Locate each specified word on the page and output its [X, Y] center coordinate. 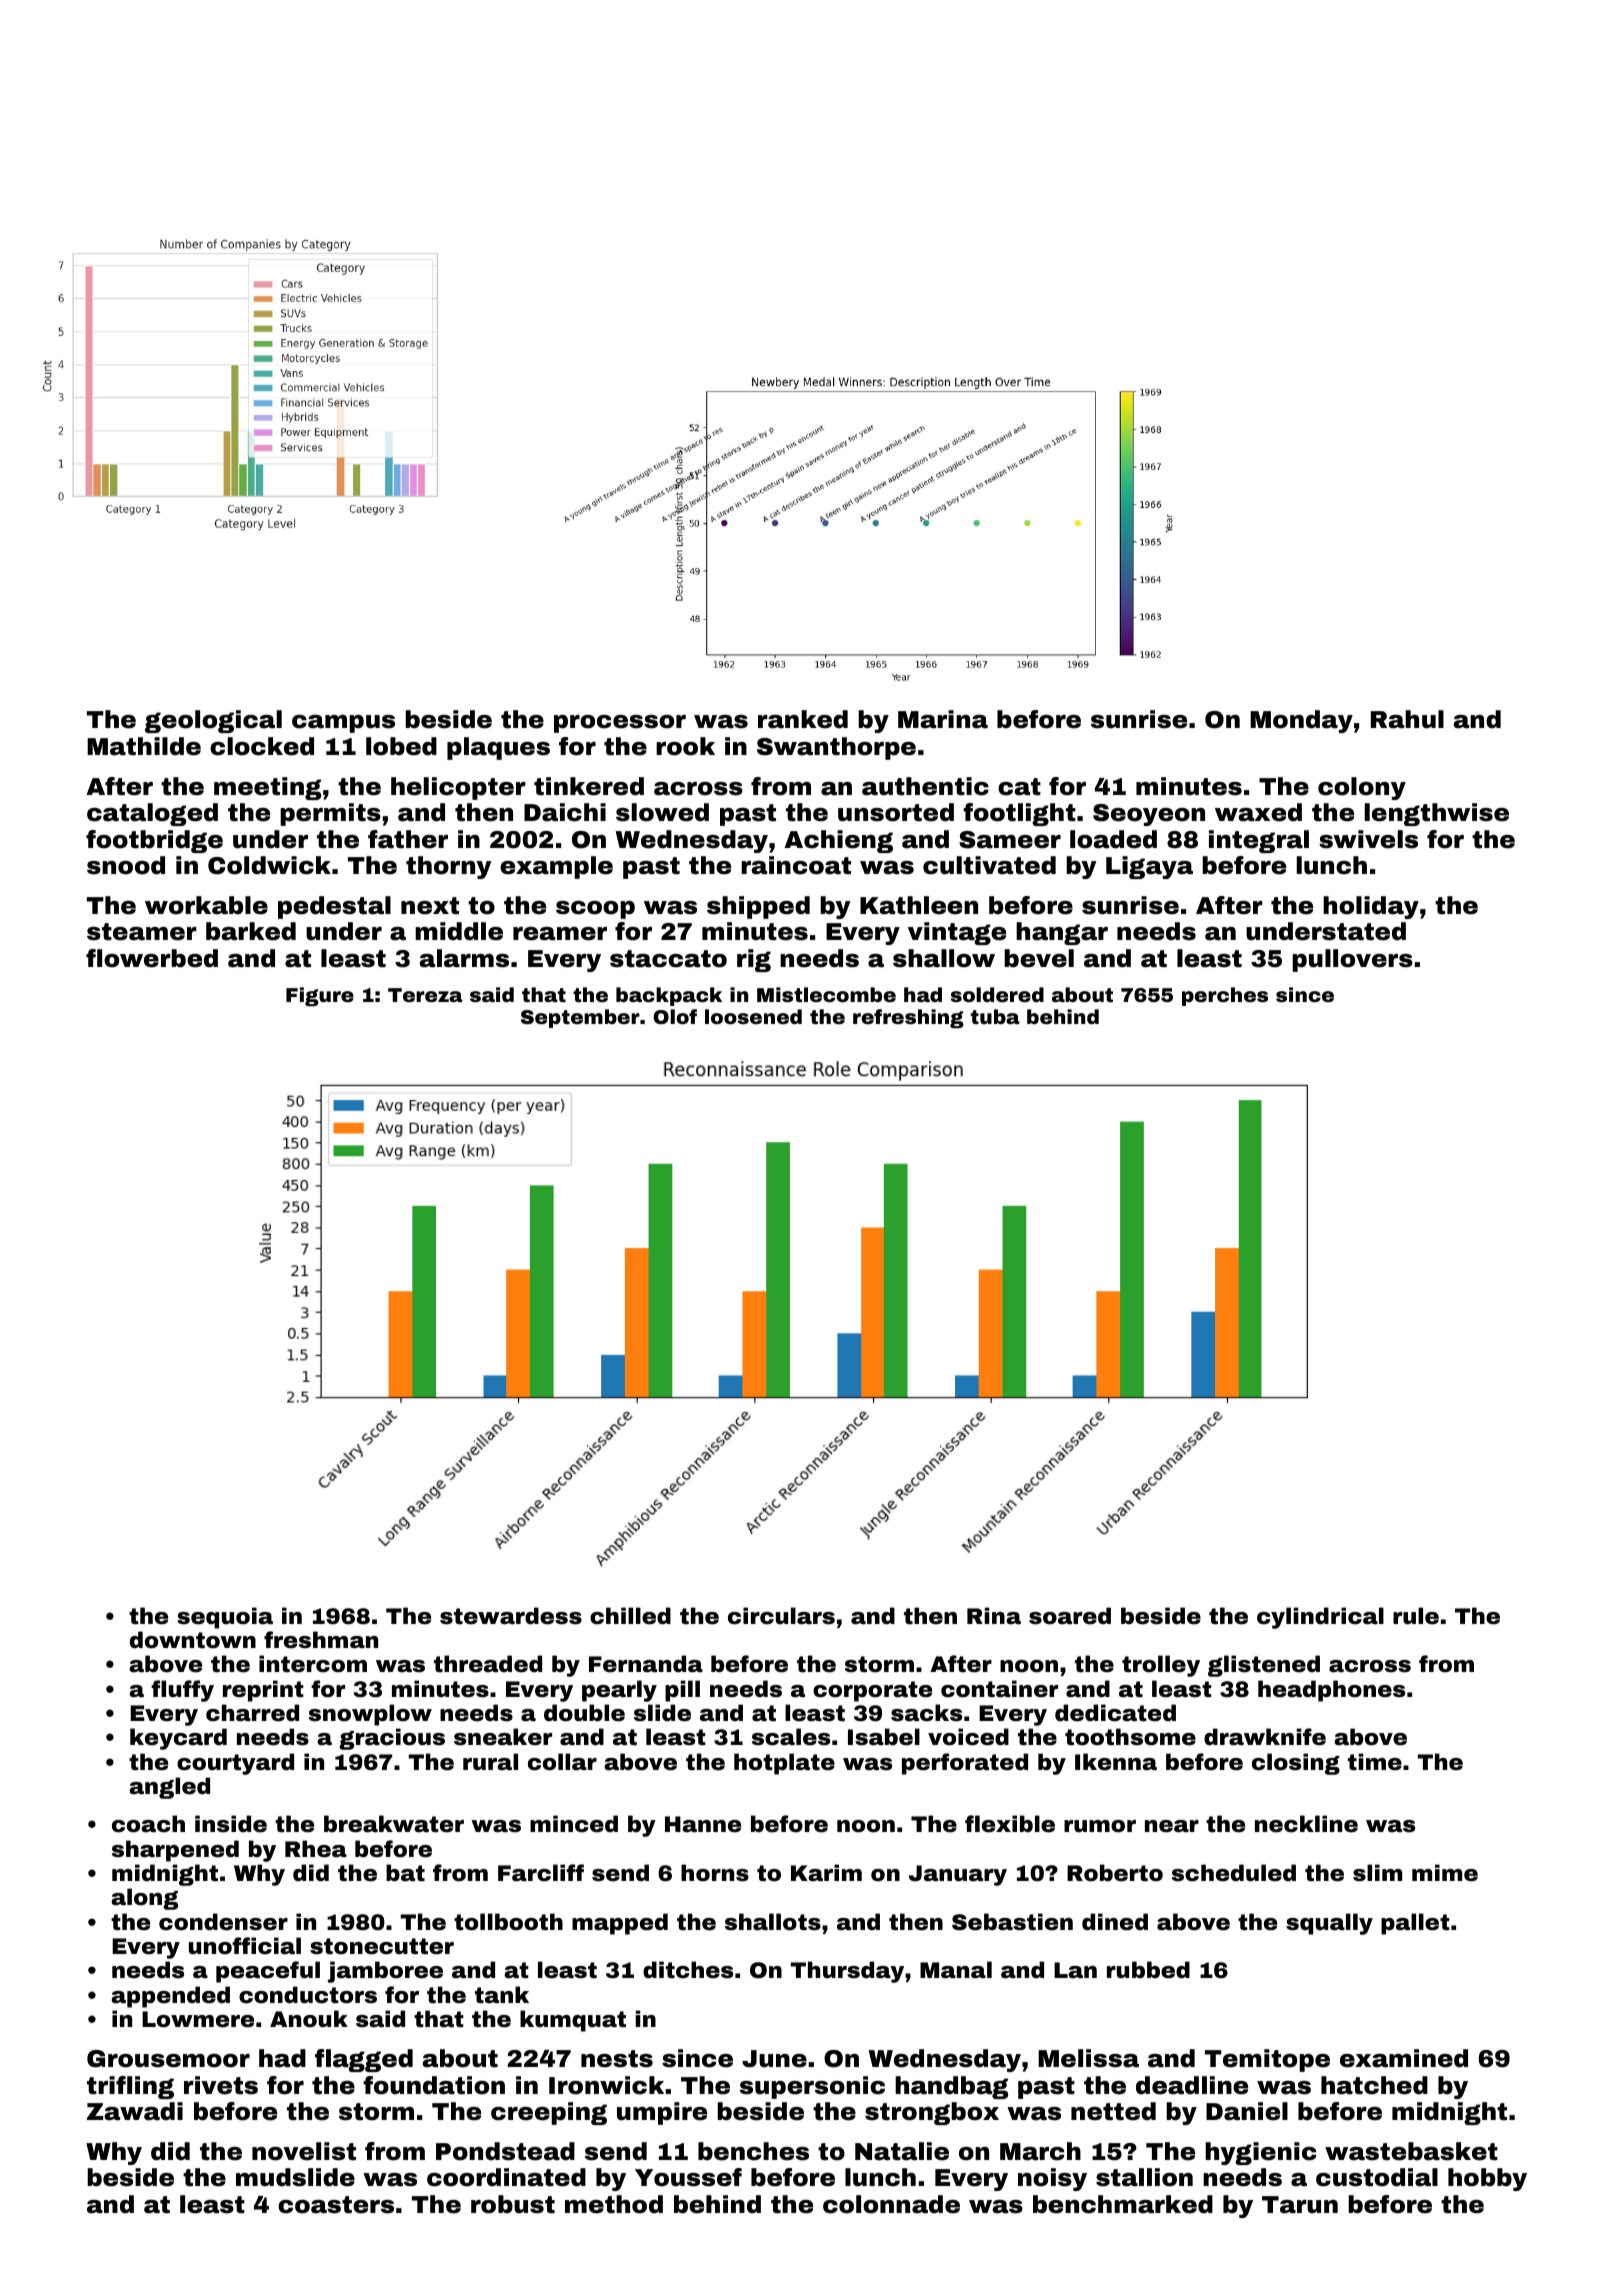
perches [1225, 996]
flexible [1010, 1824]
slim [1377, 1873]
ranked [803, 719]
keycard [178, 1739]
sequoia [225, 1618]
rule [1416, 1616]
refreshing [908, 1018]
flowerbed [152, 958]
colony [1362, 788]
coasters [336, 2205]
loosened [753, 1016]
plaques [498, 748]
